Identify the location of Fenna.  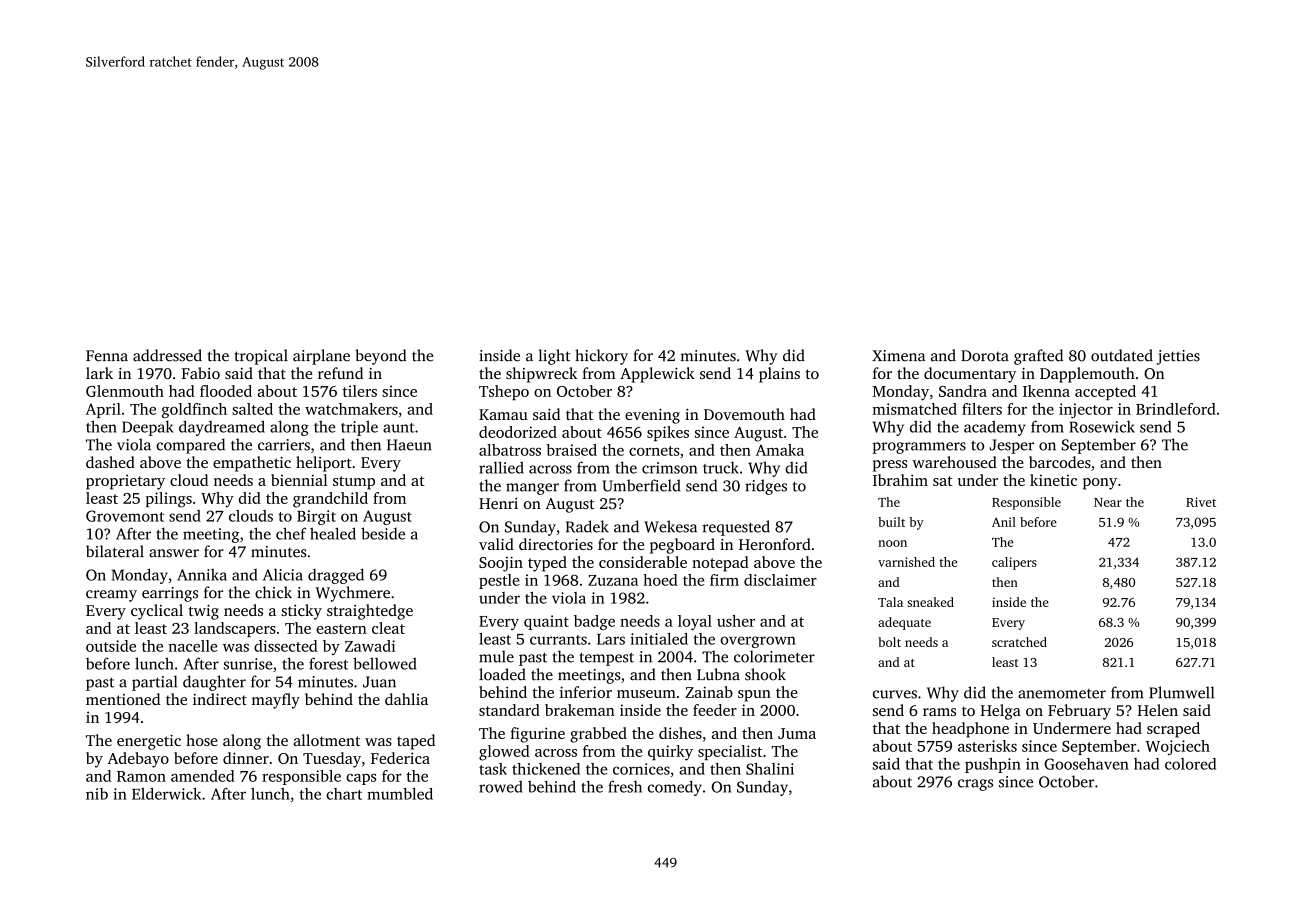
(107, 356).
